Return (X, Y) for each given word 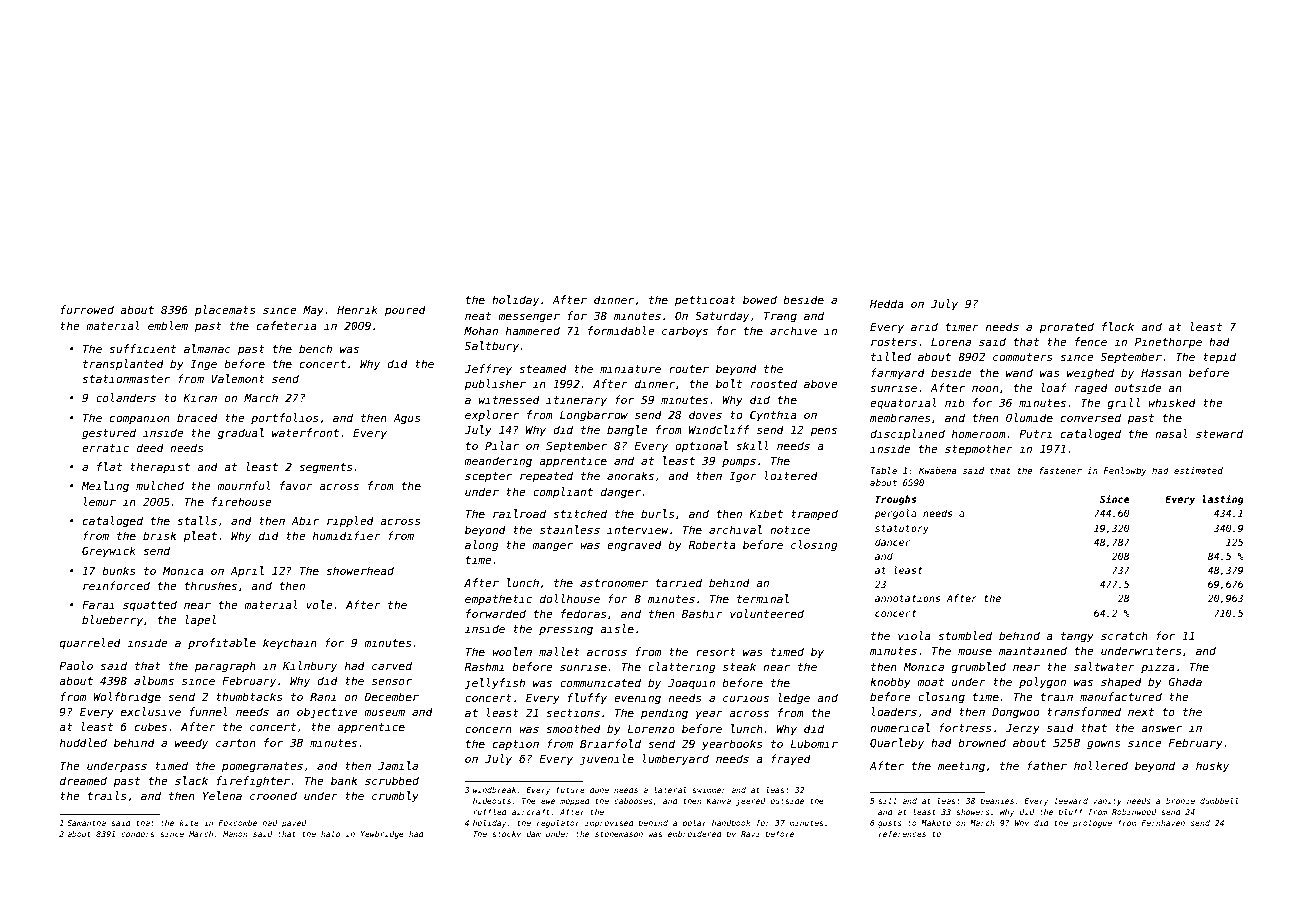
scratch (1124, 635)
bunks (119, 570)
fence (1091, 341)
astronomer (614, 583)
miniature (630, 368)
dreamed (83, 780)
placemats (225, 310)
